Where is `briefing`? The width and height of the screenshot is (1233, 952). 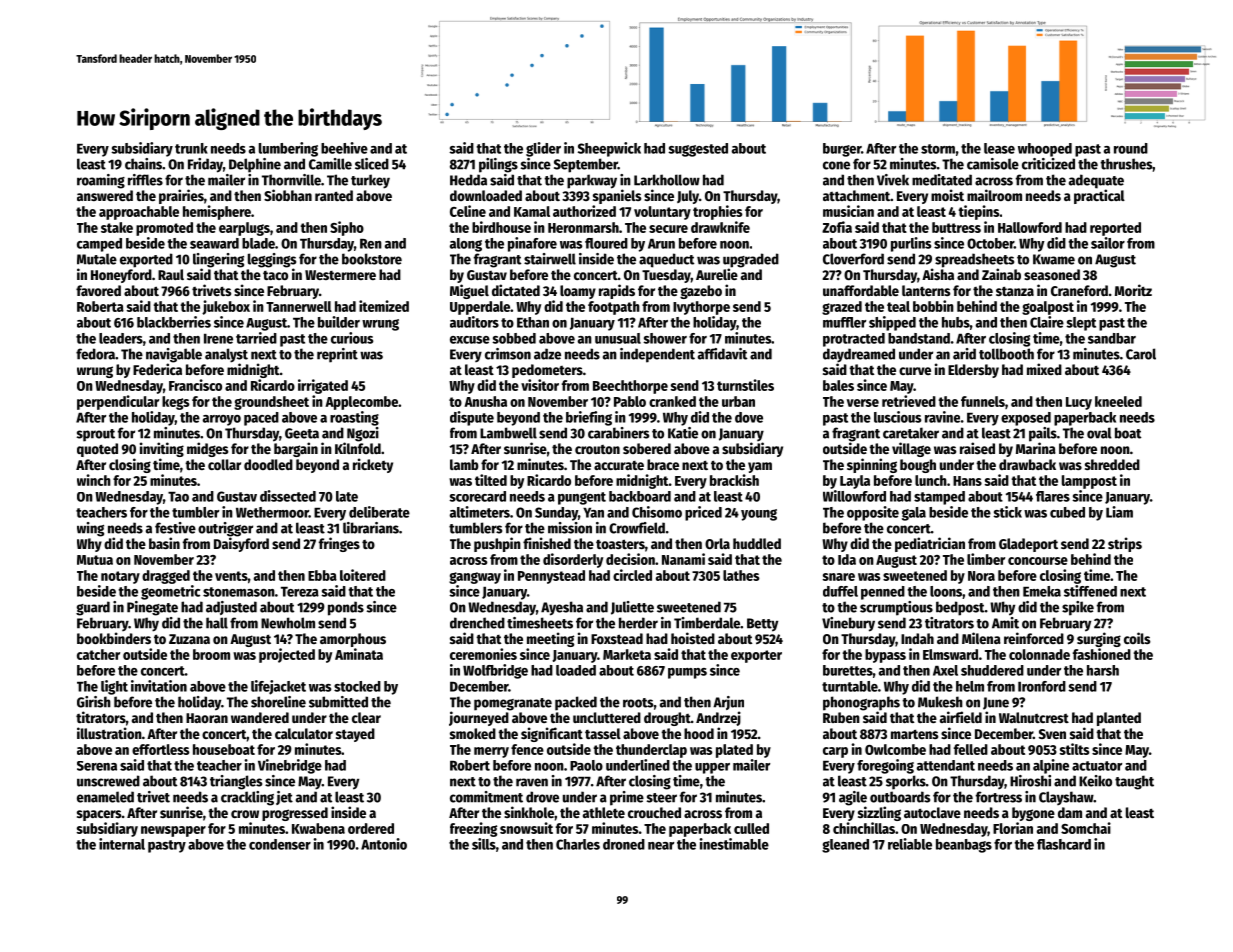
briefing is located at coordinates (589, 418).
